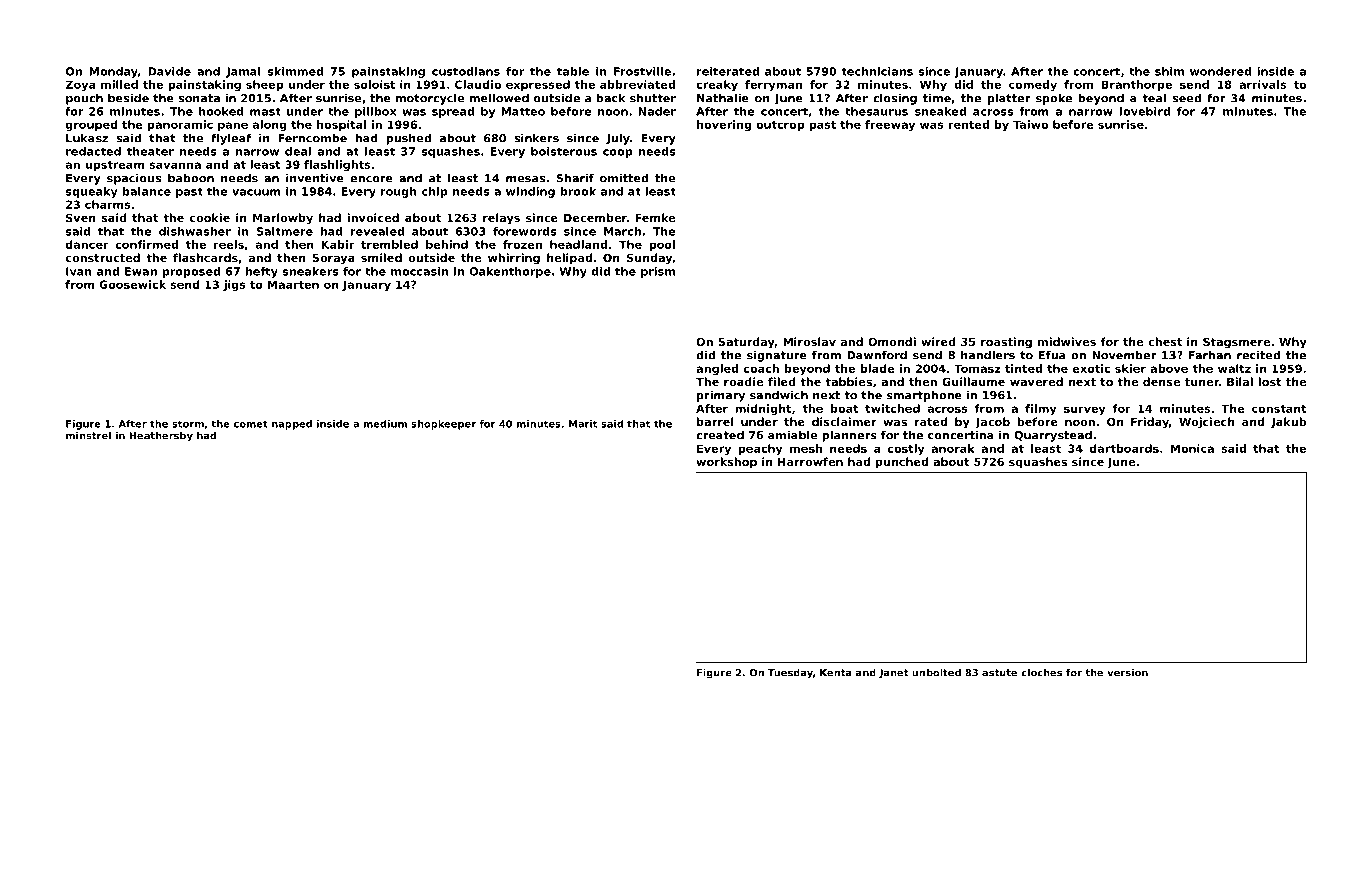 The image size is (1372, 887). Describe the element at coordinates (790, 674) in the page. I see `Tuesday` at that location.
